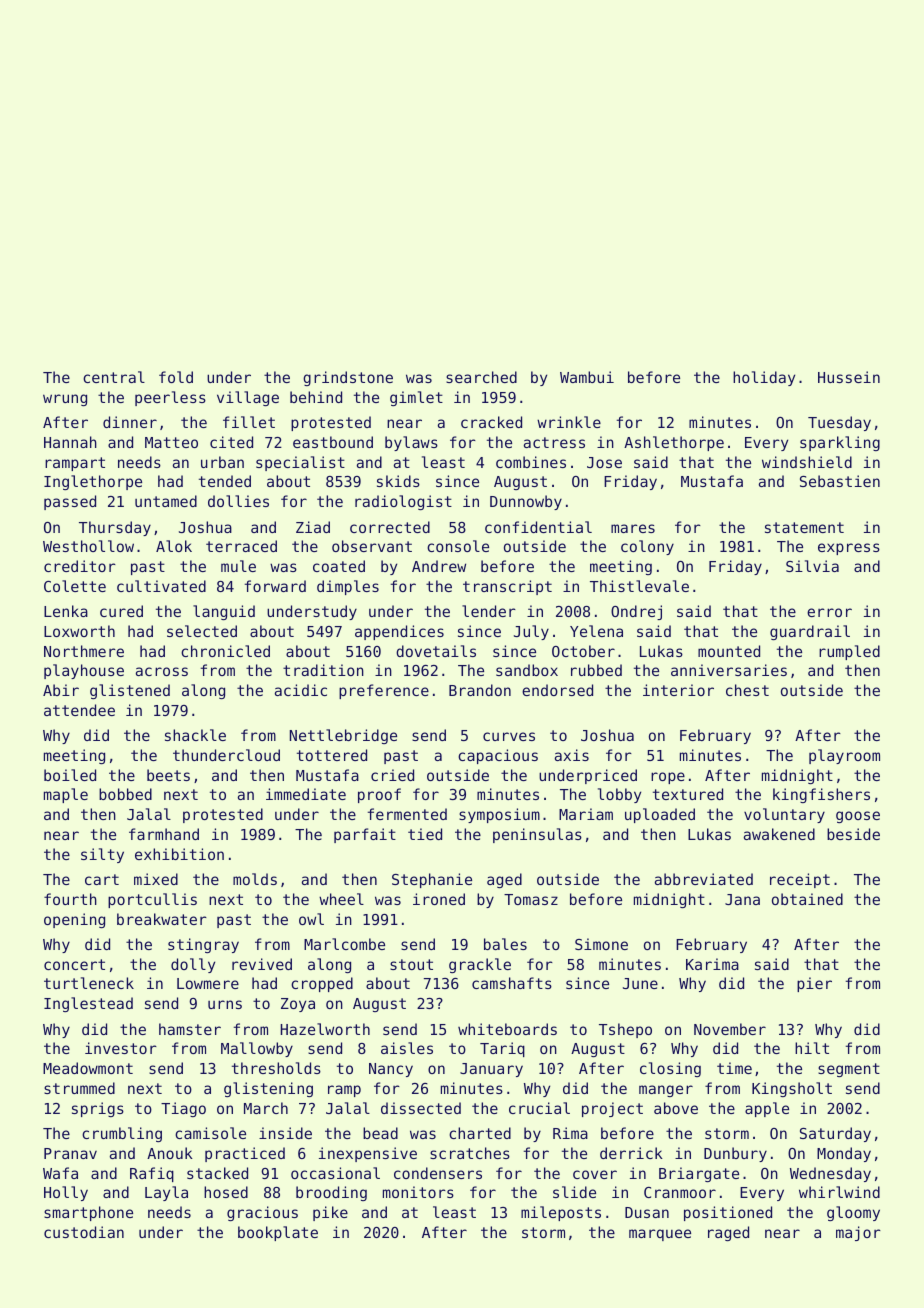 Image resolution: width=924 pixels, height=1308 pixels. I want to click on immediate, so click(306, 794).
